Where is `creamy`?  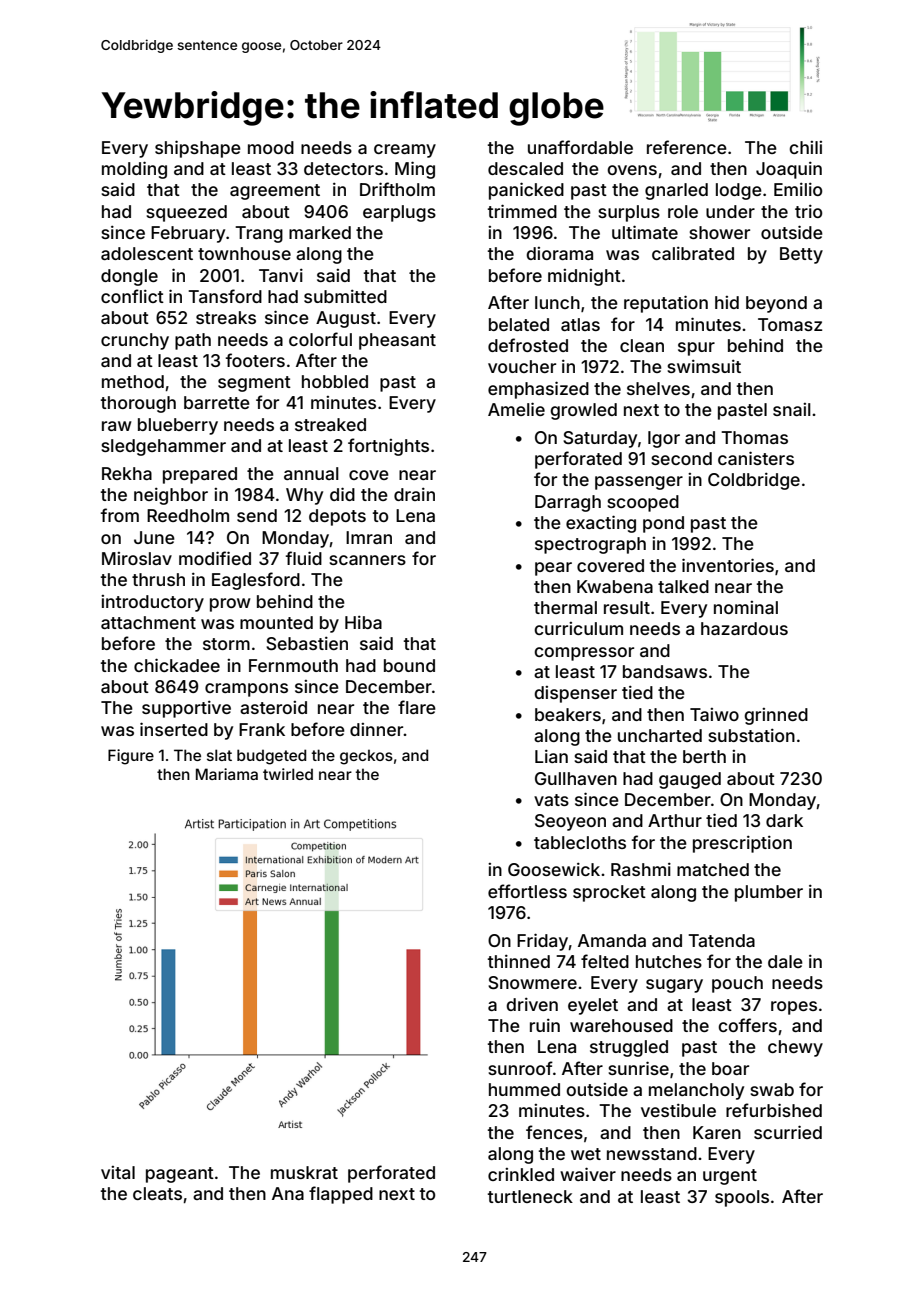 creamy is located at coordinates (405, 151).
